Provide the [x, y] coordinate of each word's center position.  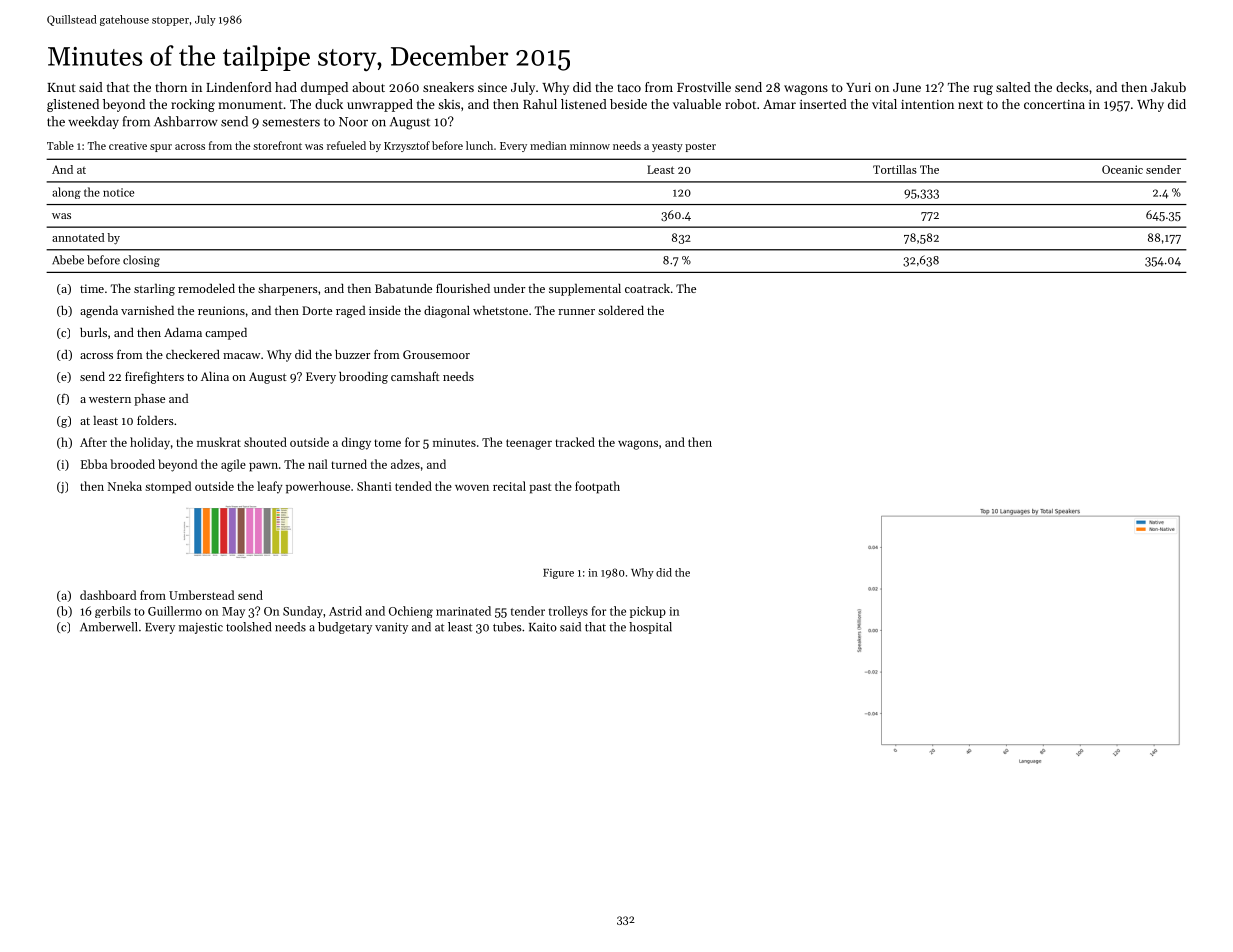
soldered [621, 310]
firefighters [154, 377]
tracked [575, 442]
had [286, 87]
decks [1072, 87]
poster [700, 147]
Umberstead [201, 595]
